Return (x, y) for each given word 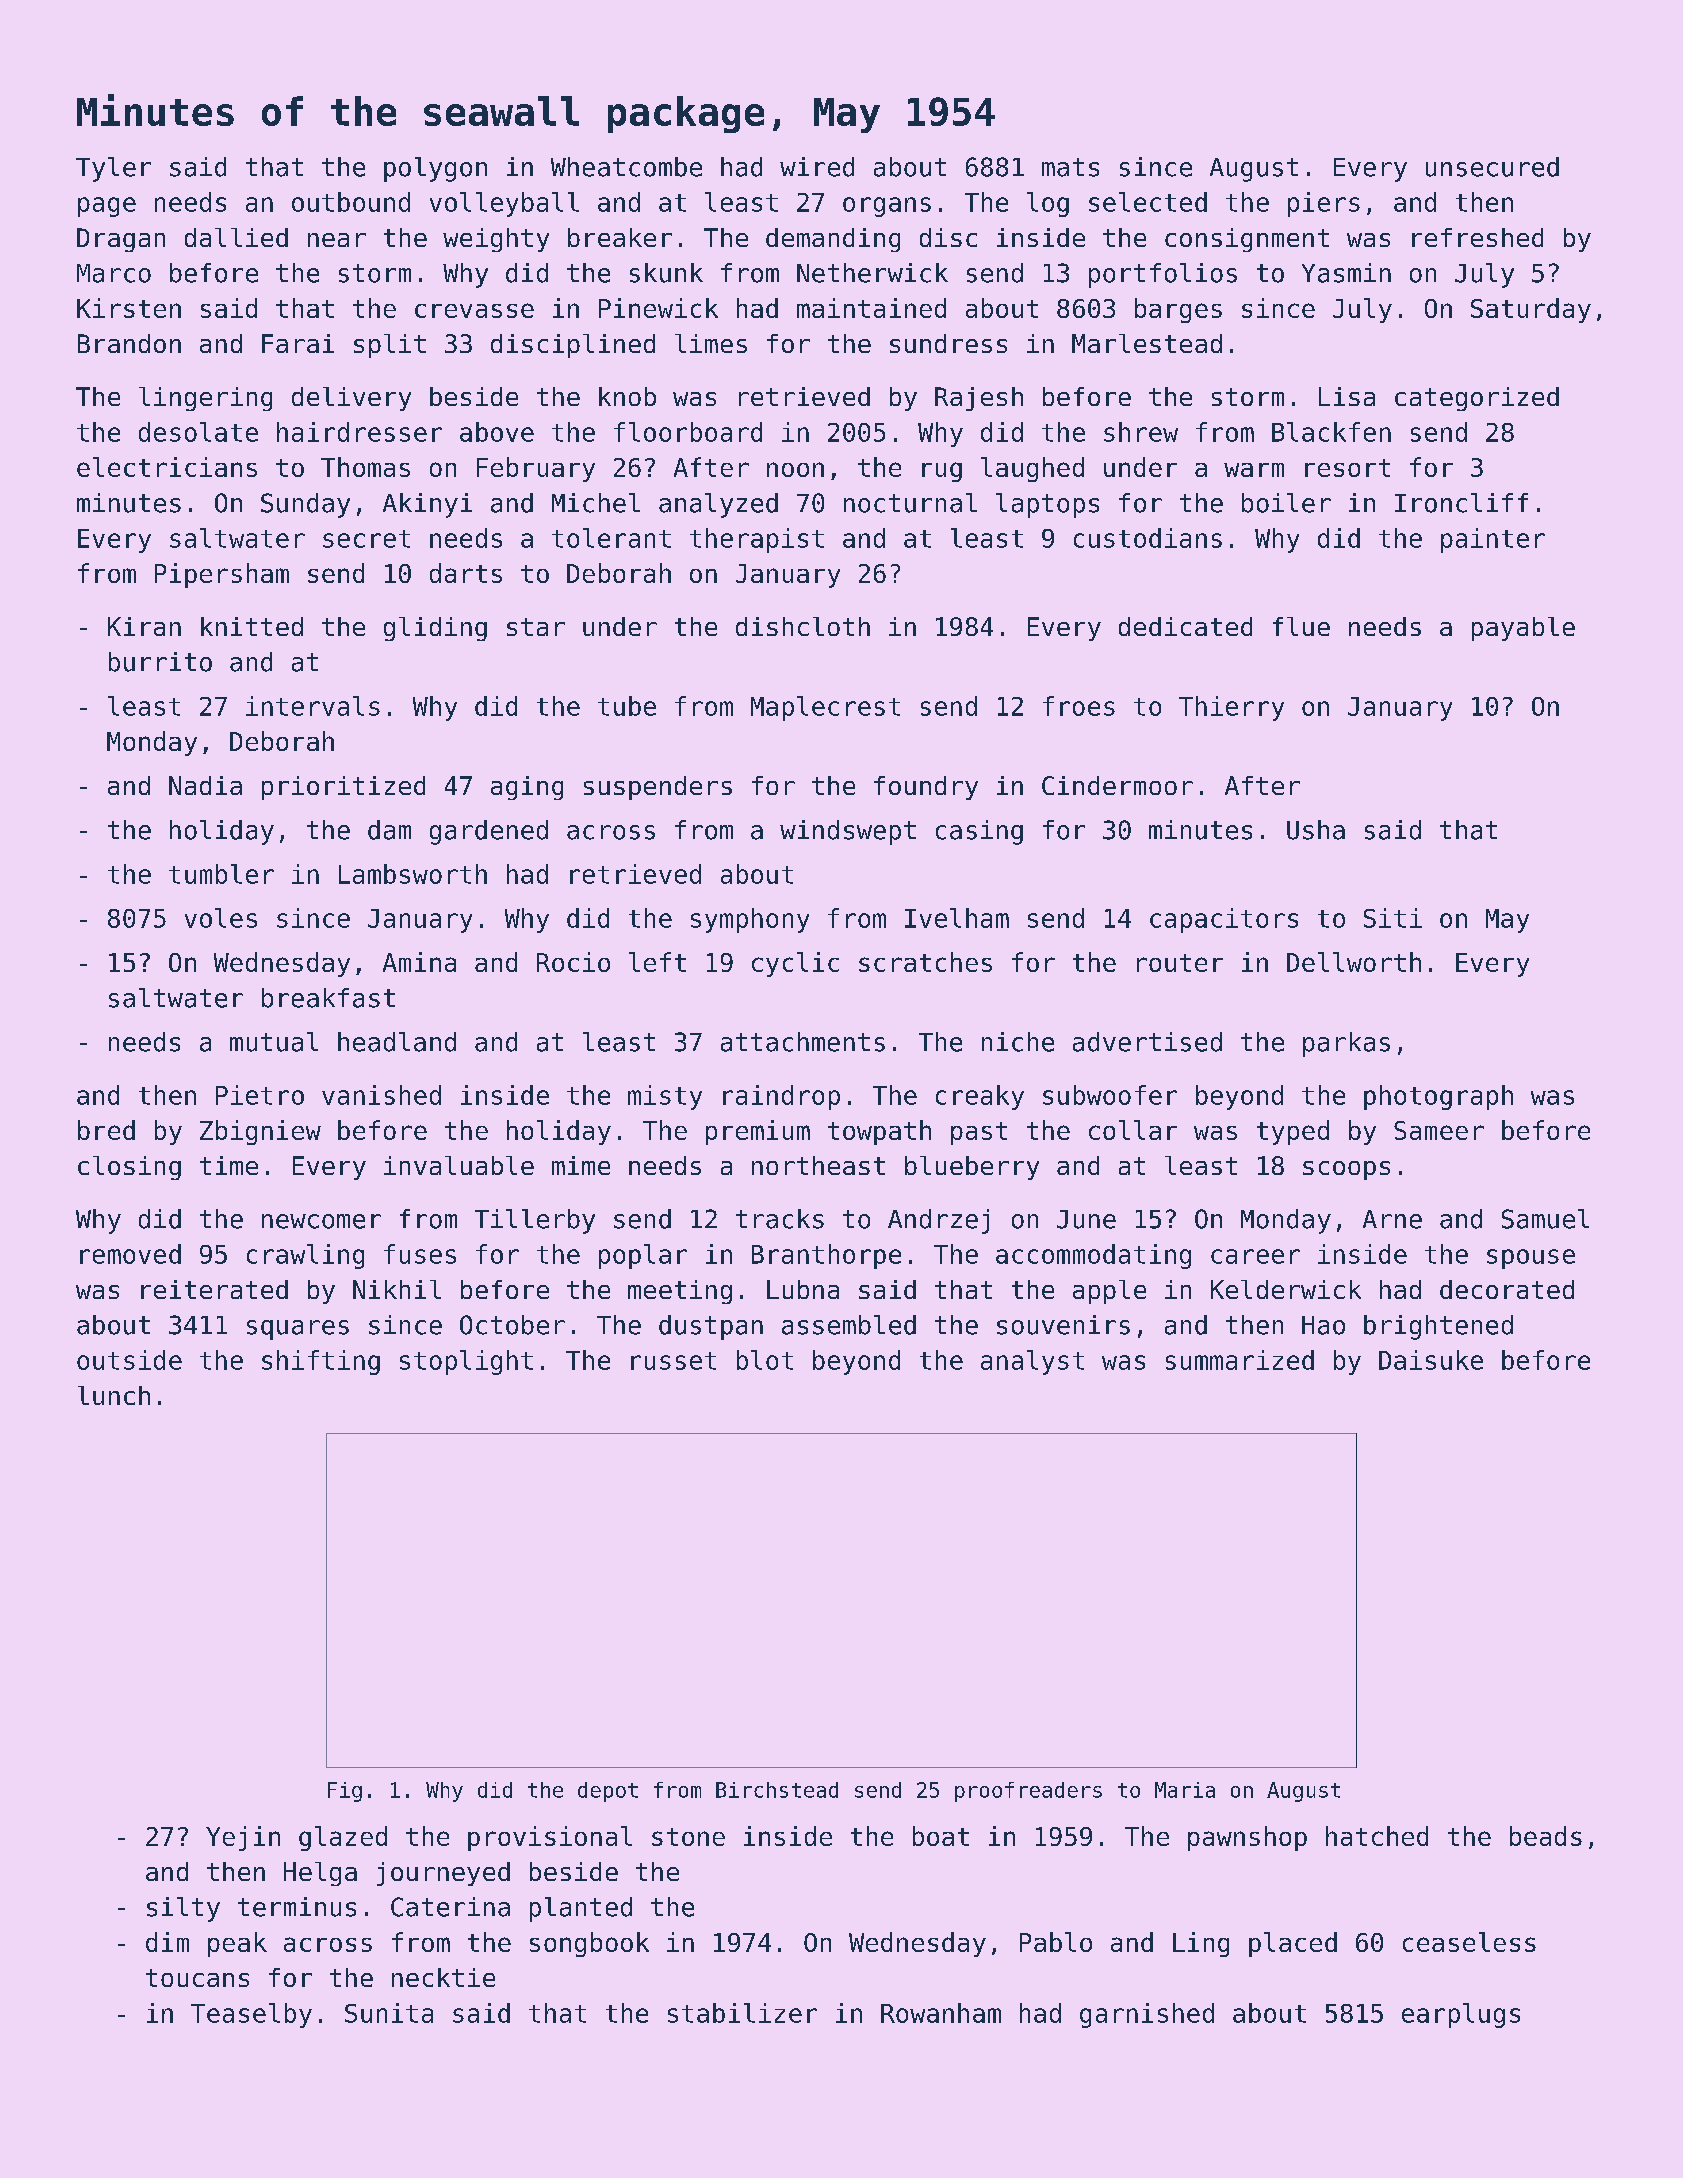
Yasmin (1346, 273)
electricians (167, 467)
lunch (114, 1395)
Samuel (1545, 1219)
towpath (879, 1132)
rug (942, 472)
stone (688, 1837)
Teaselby (251, 2015)
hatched (1377, 1836)
